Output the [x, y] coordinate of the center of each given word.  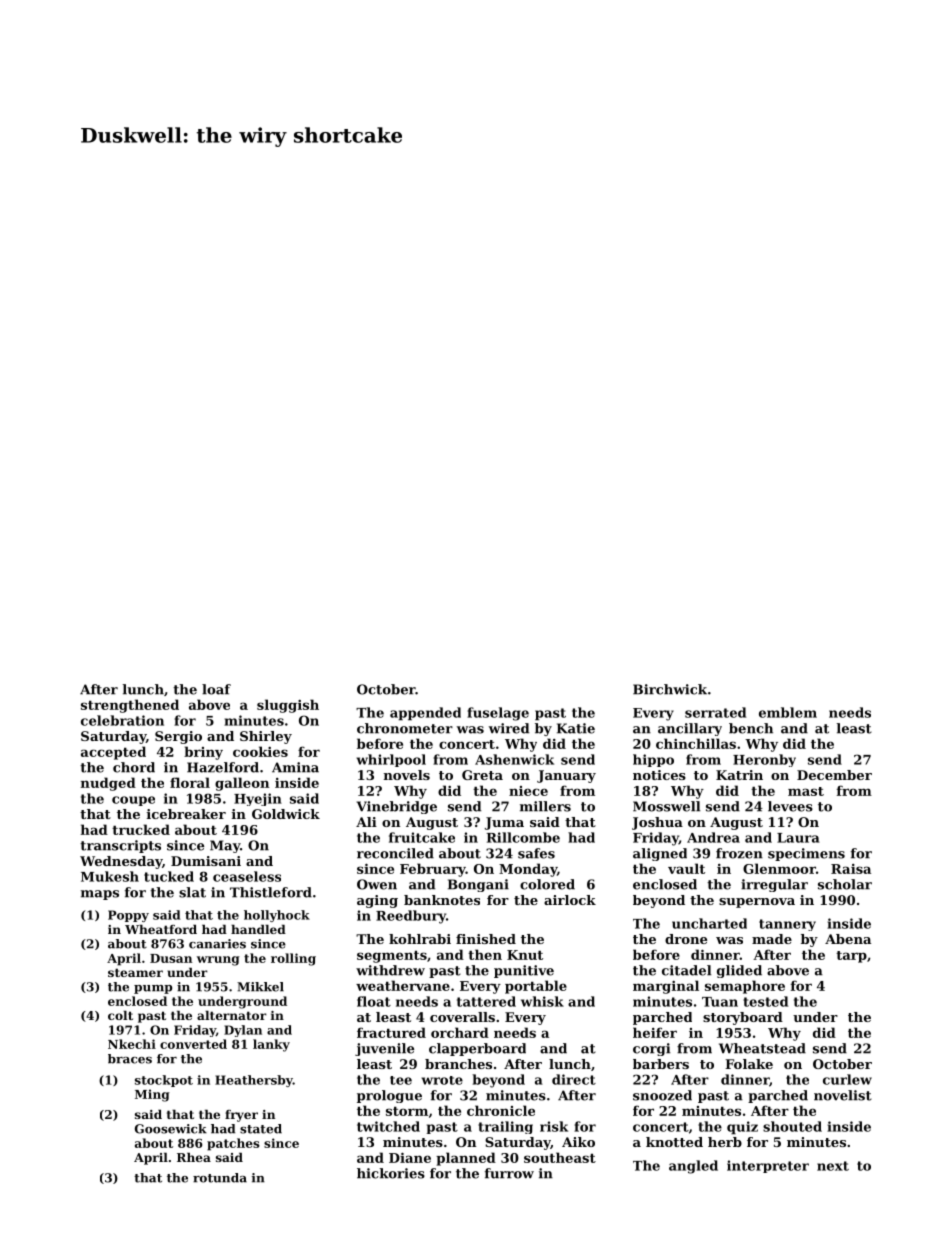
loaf [216, 689]
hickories [391, 1173]
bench [751, 728]
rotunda [220, 1178]
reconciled [395, 853]
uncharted [709, 923]
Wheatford [161, 929]
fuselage [498, 714]
